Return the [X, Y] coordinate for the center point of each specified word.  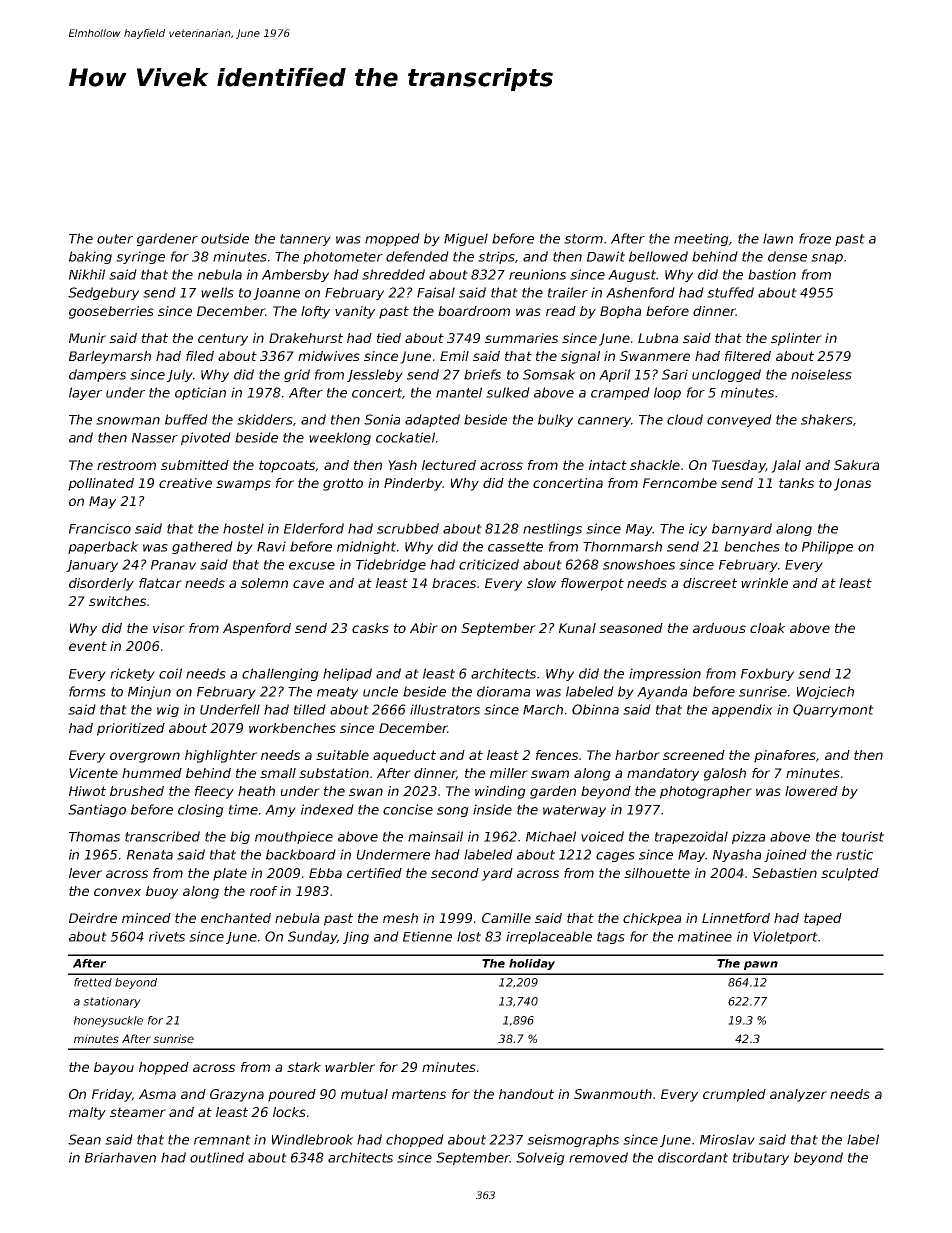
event [88, 646]
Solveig [540, 1158]
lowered [811, 791]
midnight [366, 547]
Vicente [93, 773]
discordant [693, 1157]
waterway [574, 811]
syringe [140, 257]
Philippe [827, 547]
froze [815, 238]
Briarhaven [120, 1157]
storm [583, 239]
